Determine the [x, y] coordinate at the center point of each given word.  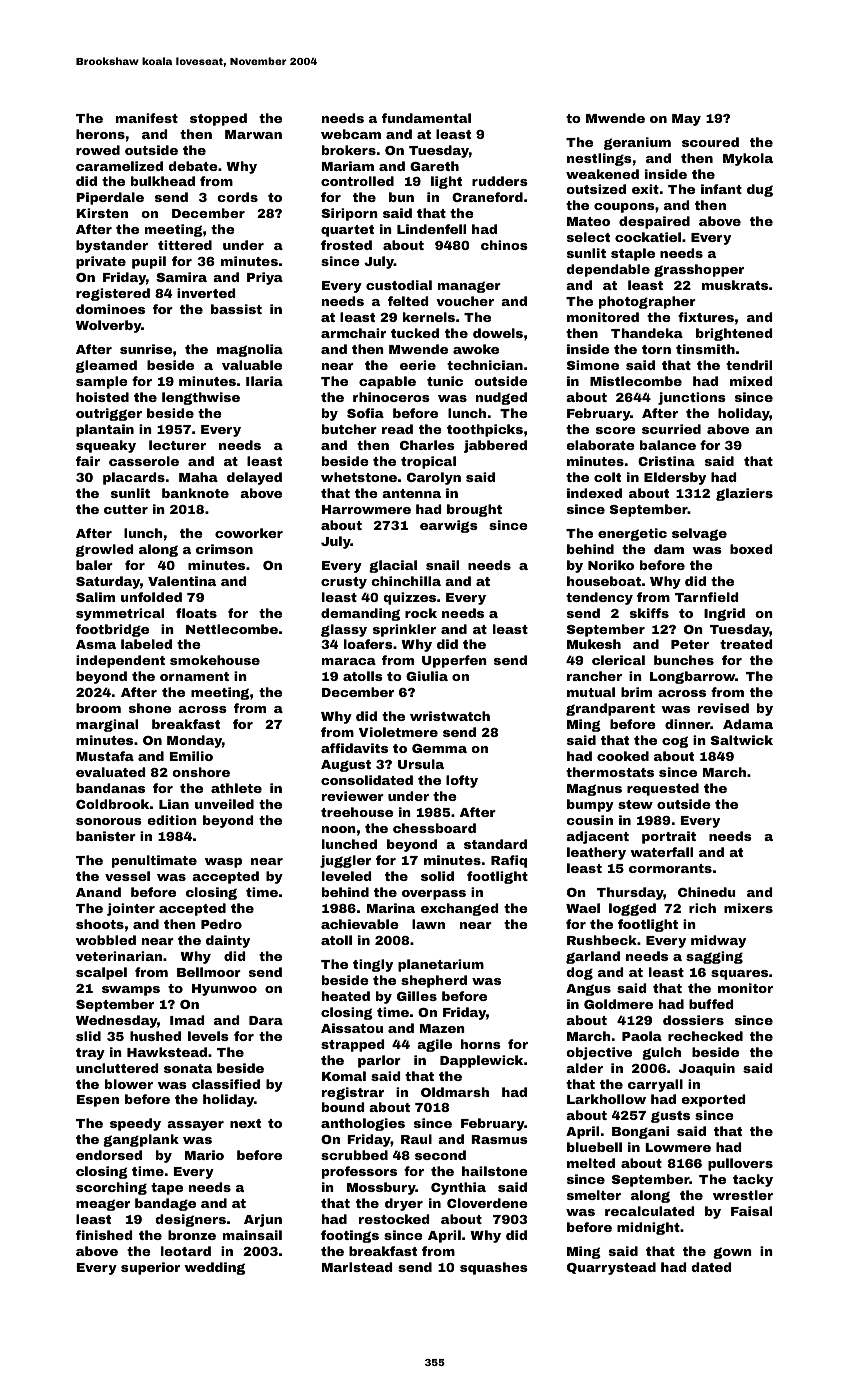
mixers [748, 908]
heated [346, 996]
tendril [749, 365]
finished [104, 1235]
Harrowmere [366, 509]
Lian [174, 804]
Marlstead [357, 1267]
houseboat [604, 581]
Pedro [221, 924]
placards [134, 478]
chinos [504, 245]
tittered [185, 245]
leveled [346, 876]
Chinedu [706, 892]
